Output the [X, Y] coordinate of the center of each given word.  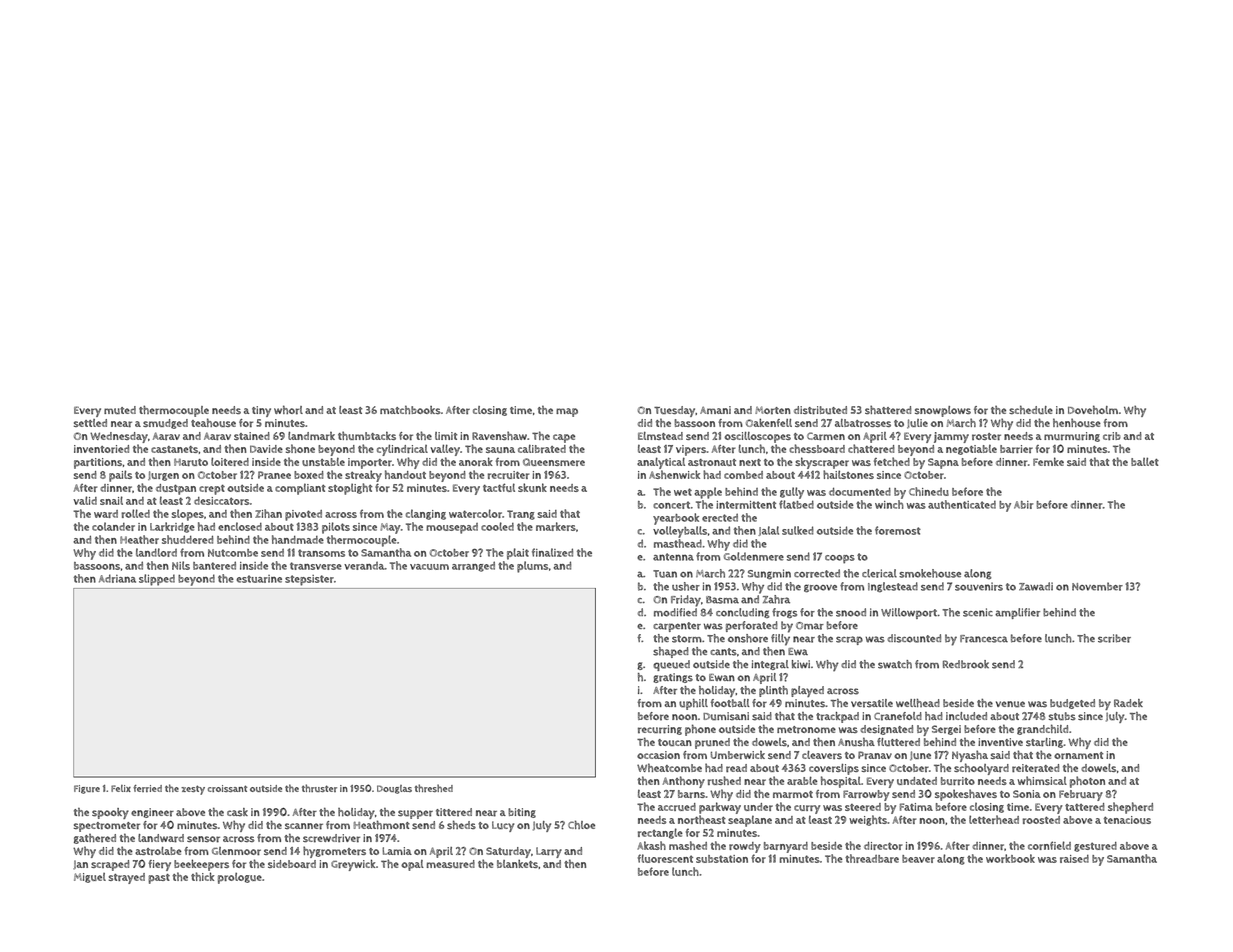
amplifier [1017, 613]
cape [564, 438]
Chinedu [929, 491]
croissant [227, 788]
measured [451, 864]
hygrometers [334, 852]
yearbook [676, 519]
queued [671, 665]
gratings [673, 678]
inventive [1000, 742]
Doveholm [1093, 409]
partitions [98, 463]
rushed [724, 780]
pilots [336, 528]
